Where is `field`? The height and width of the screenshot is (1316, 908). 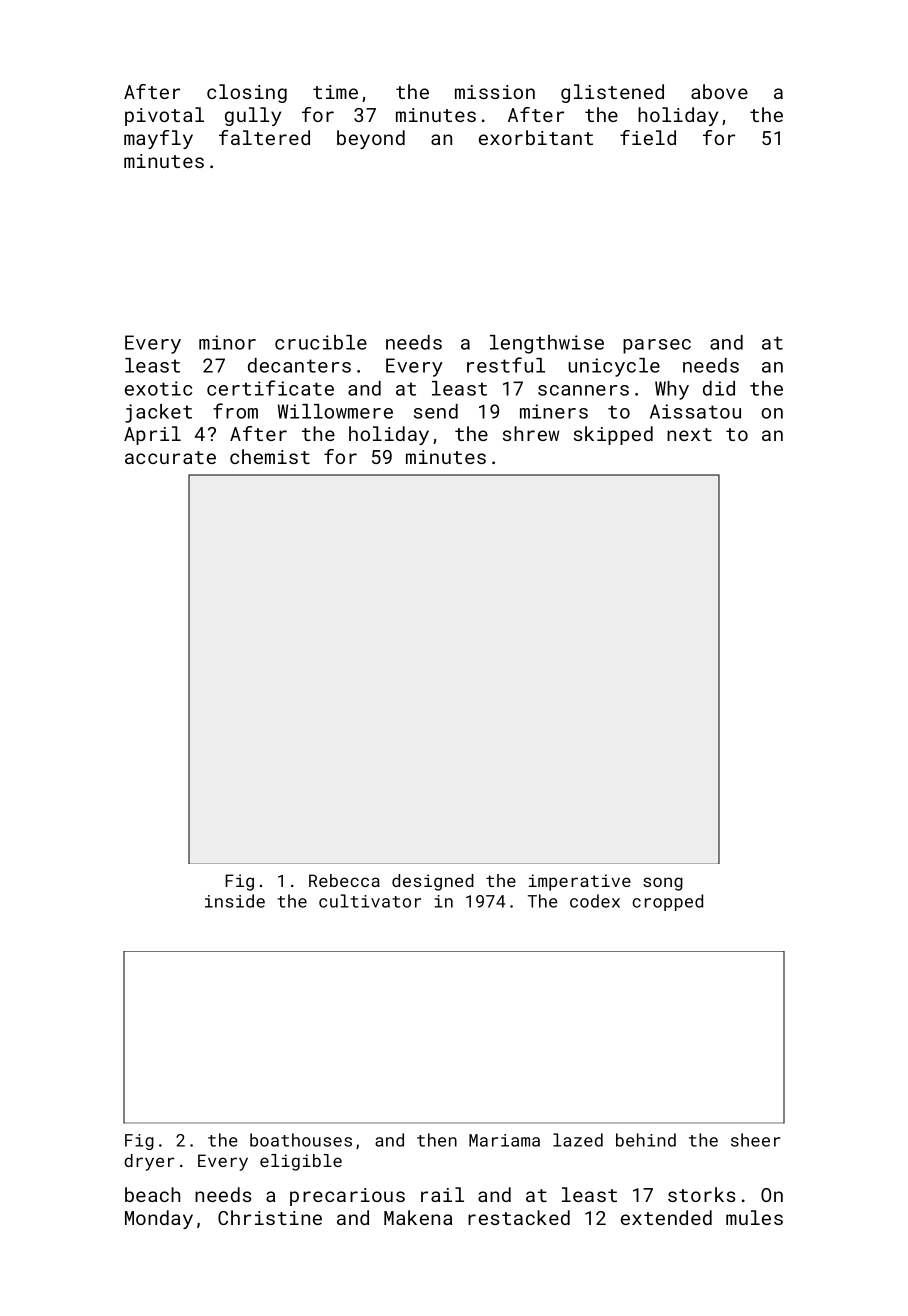 field is located at coordinates (648, 137).
